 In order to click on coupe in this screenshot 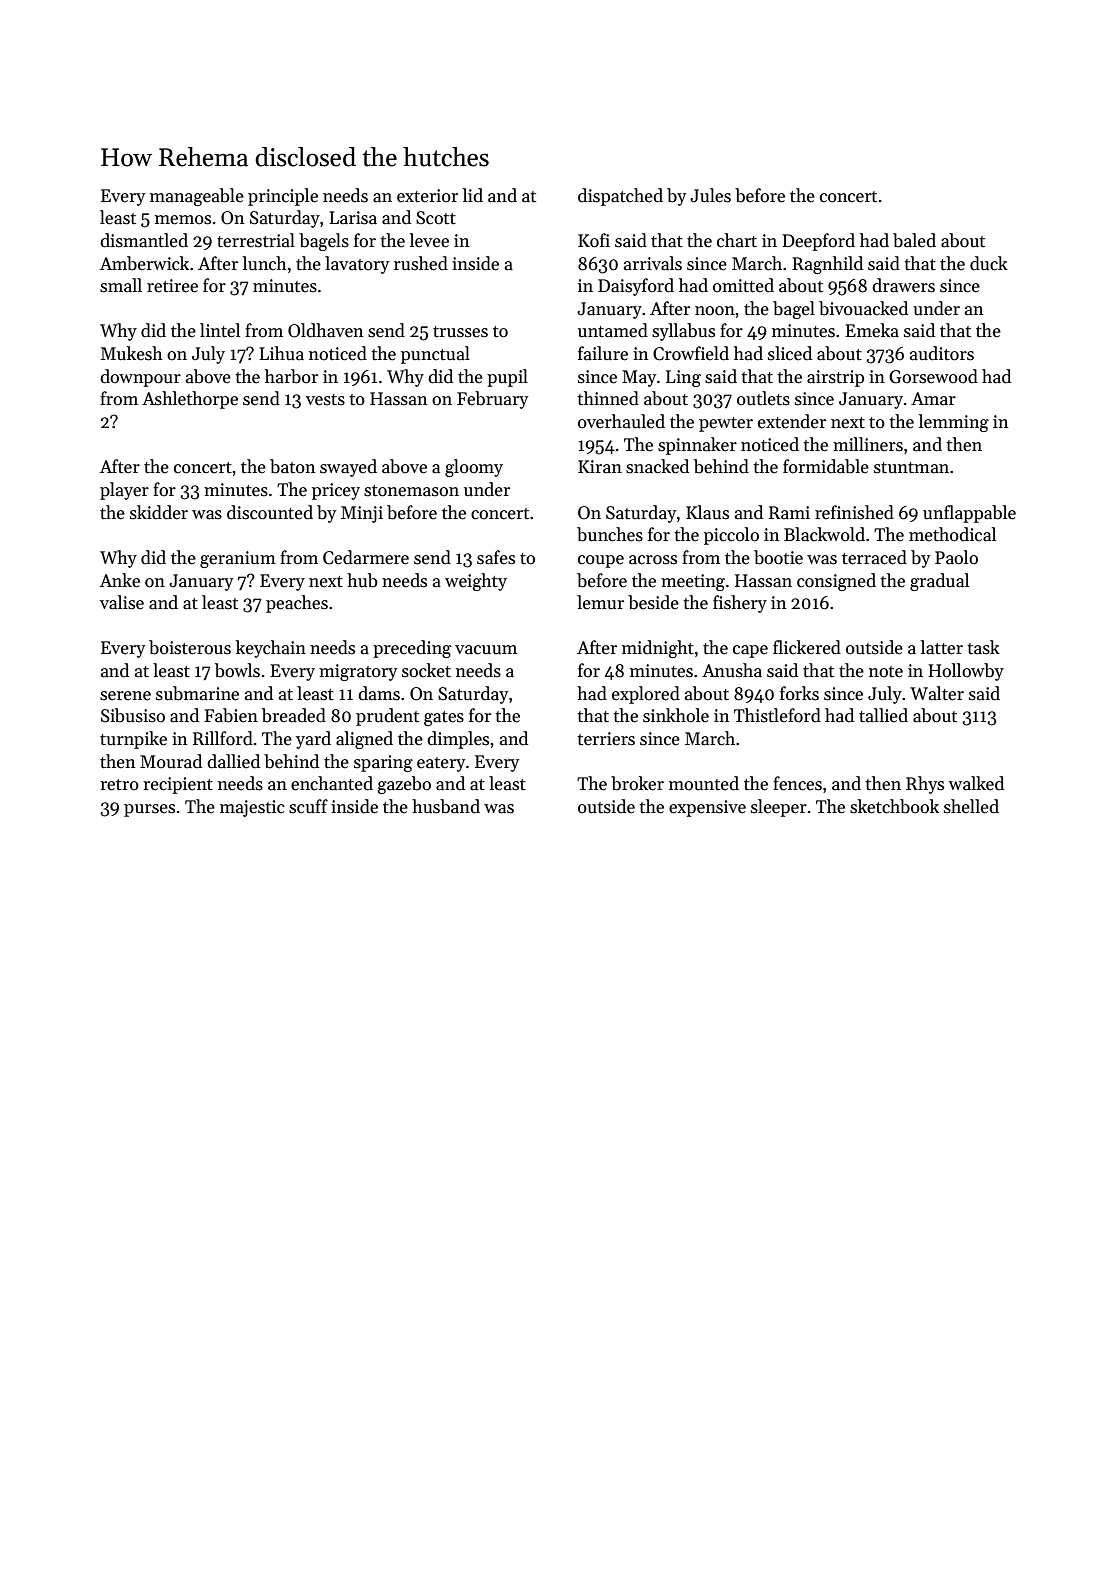, I will do `click(601, 561)`.
